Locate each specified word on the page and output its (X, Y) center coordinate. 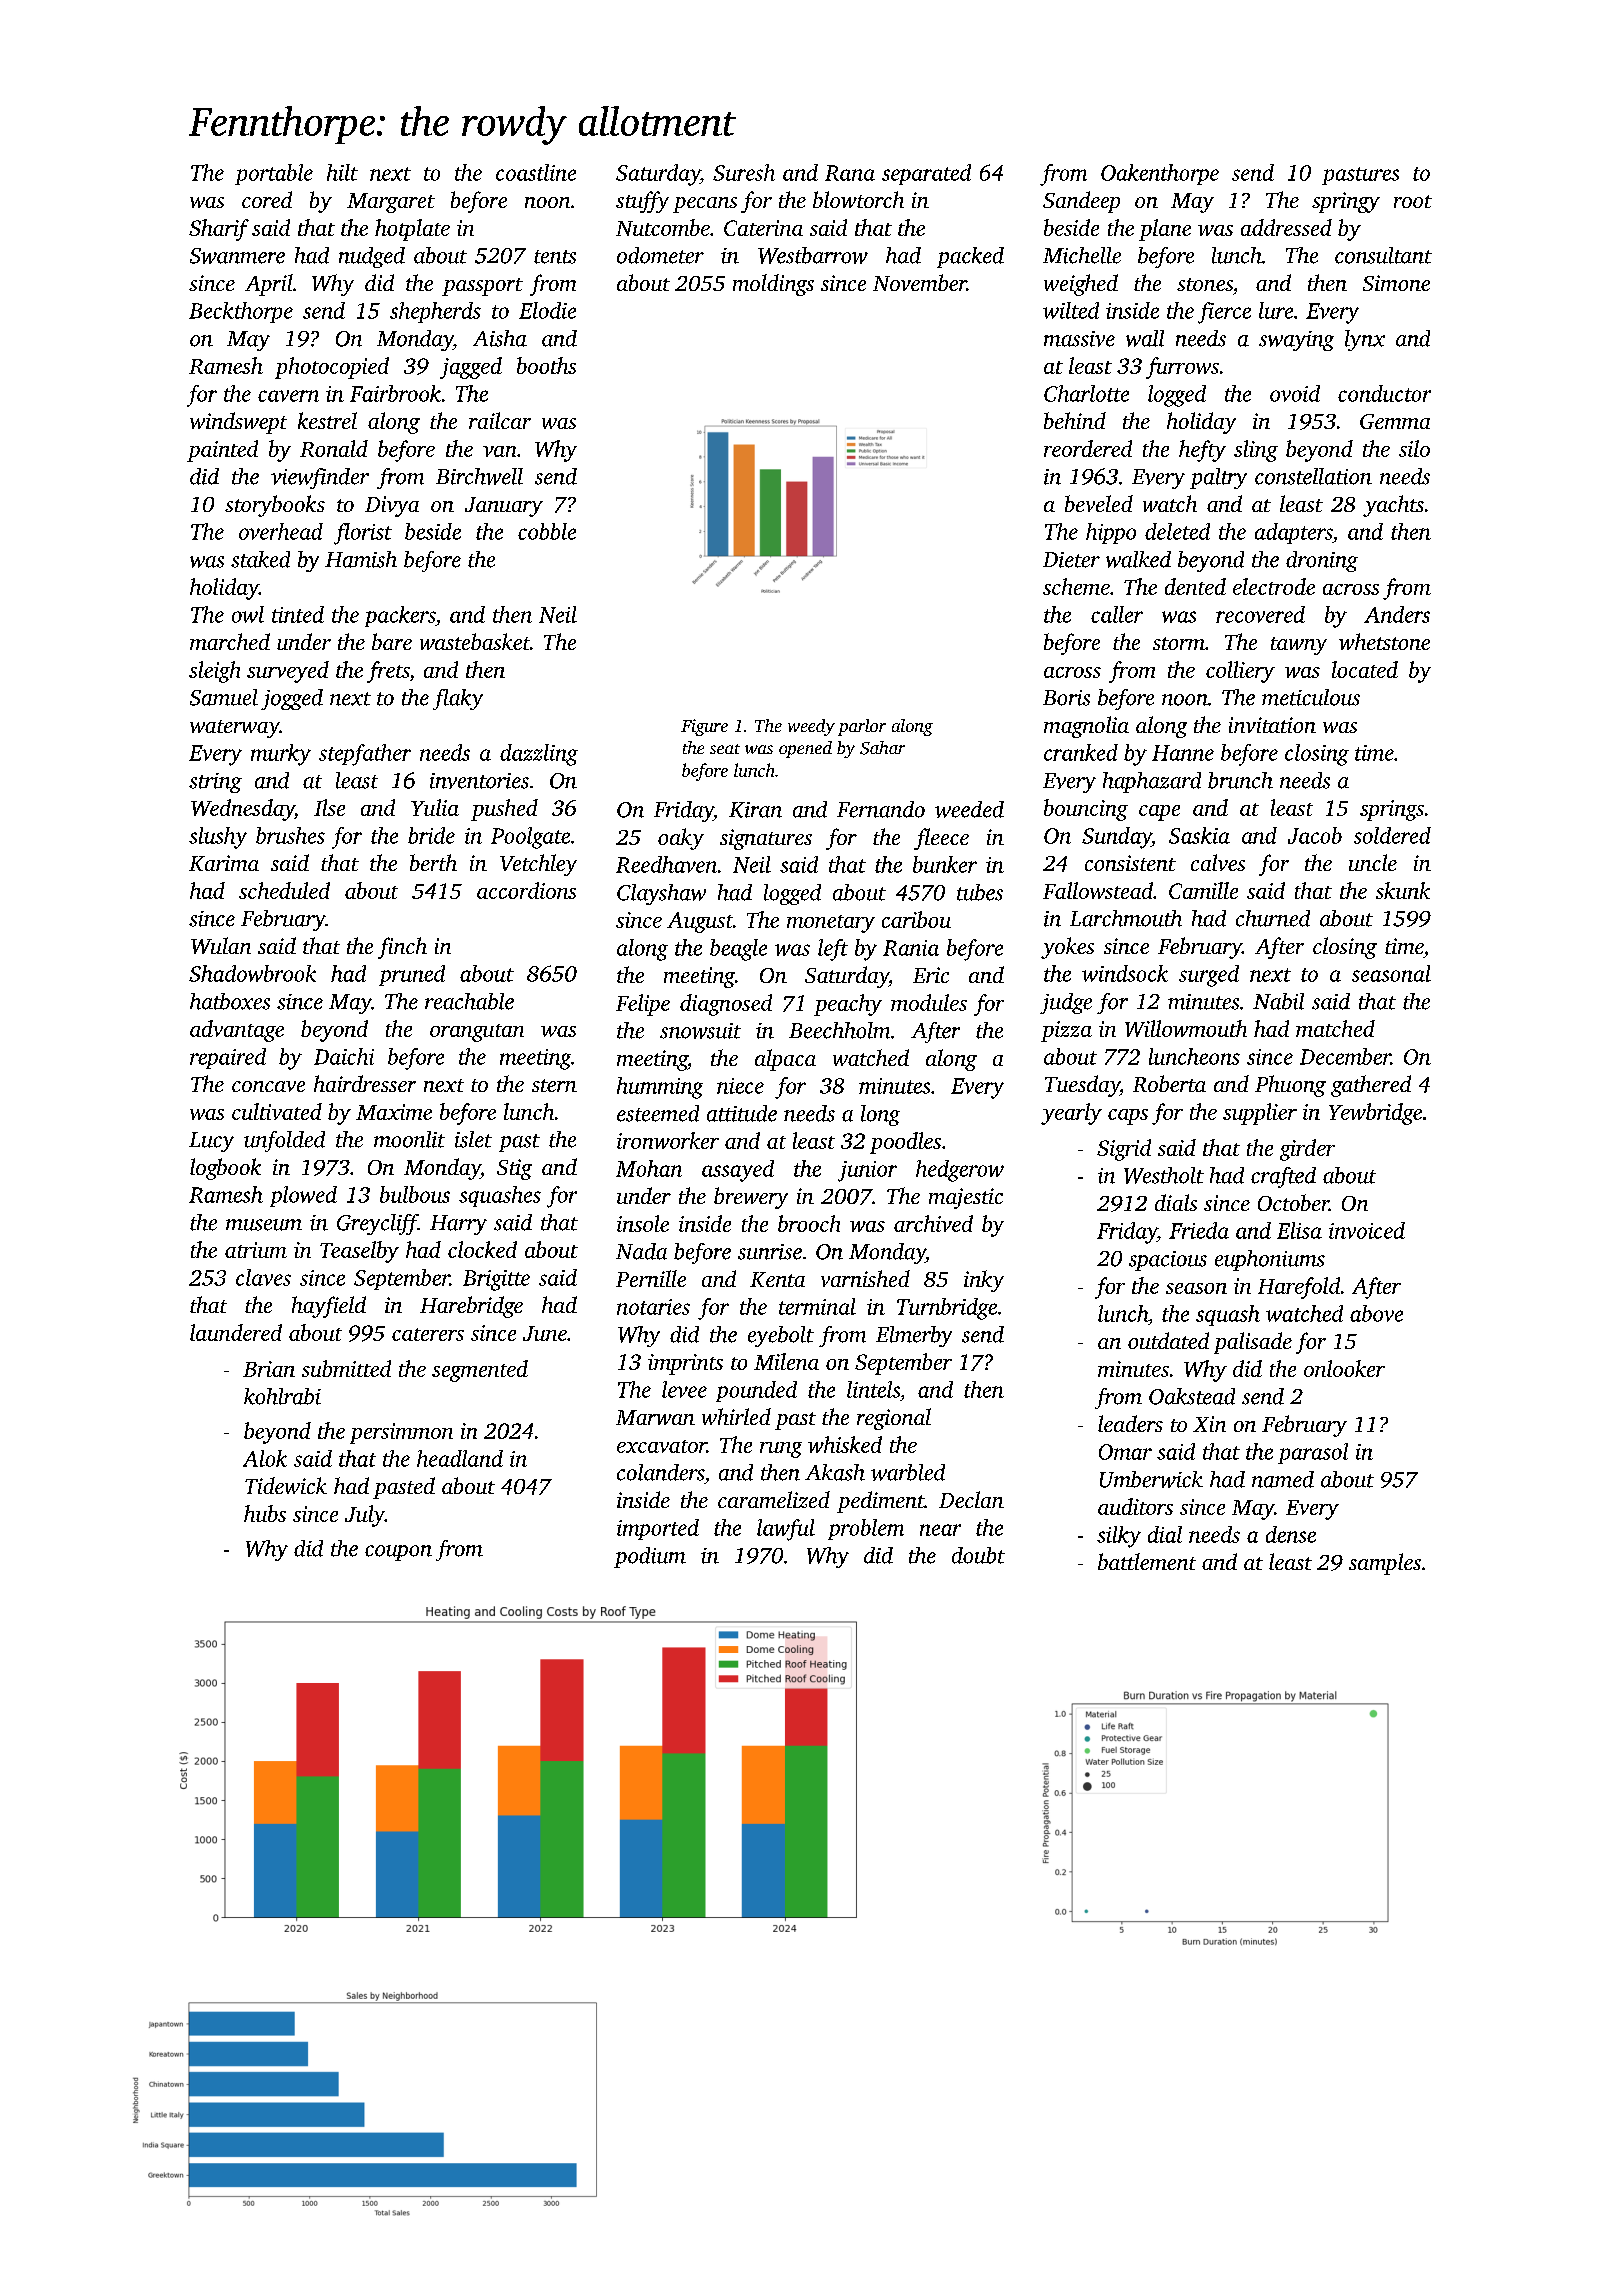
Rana (850, 173)
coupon (398, 1553)
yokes (1067, 948)
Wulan (221, 945)
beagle (738, 950)
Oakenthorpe (1160, 174)
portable (274, 174)
